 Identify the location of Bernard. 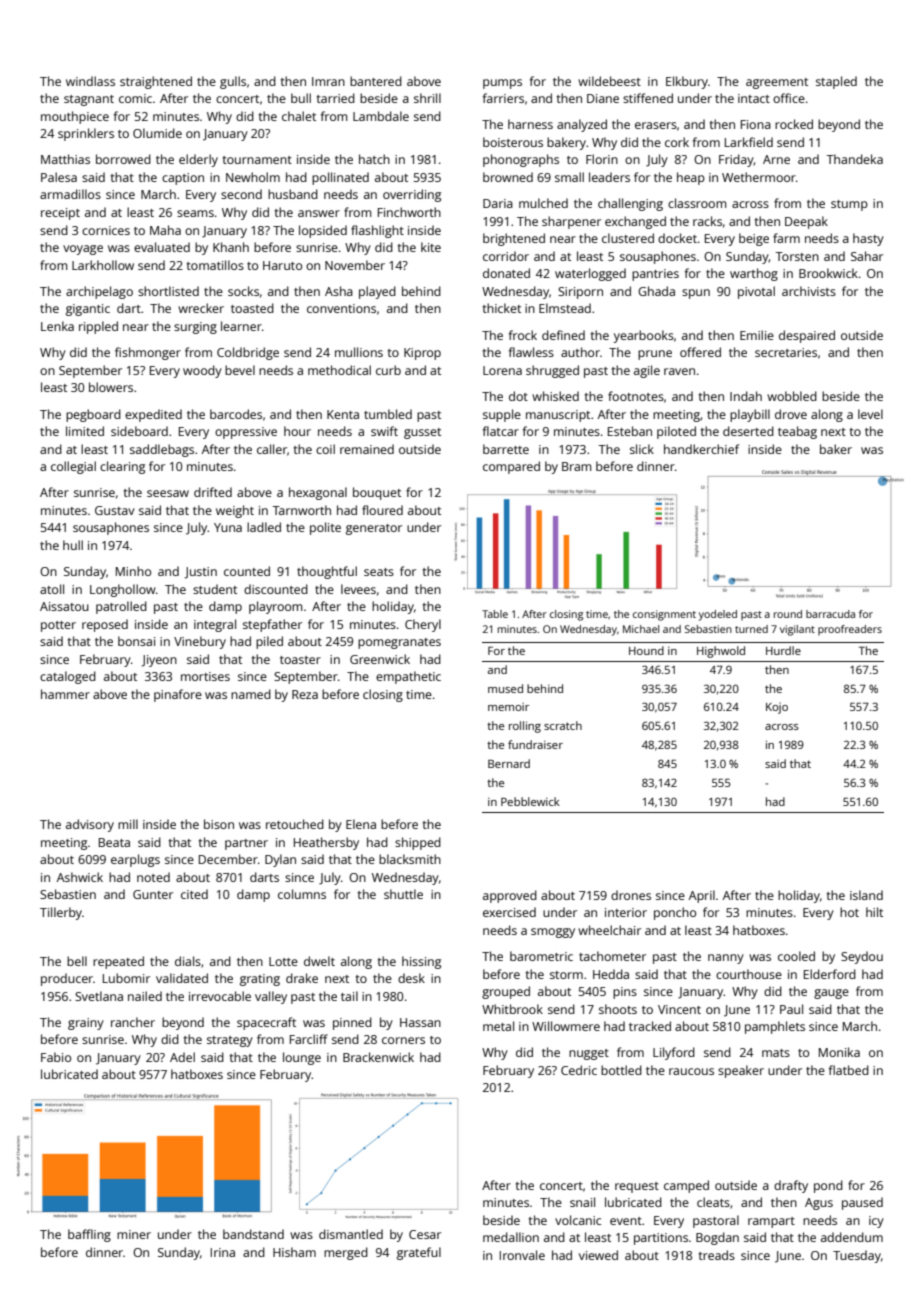
(509, 763).
